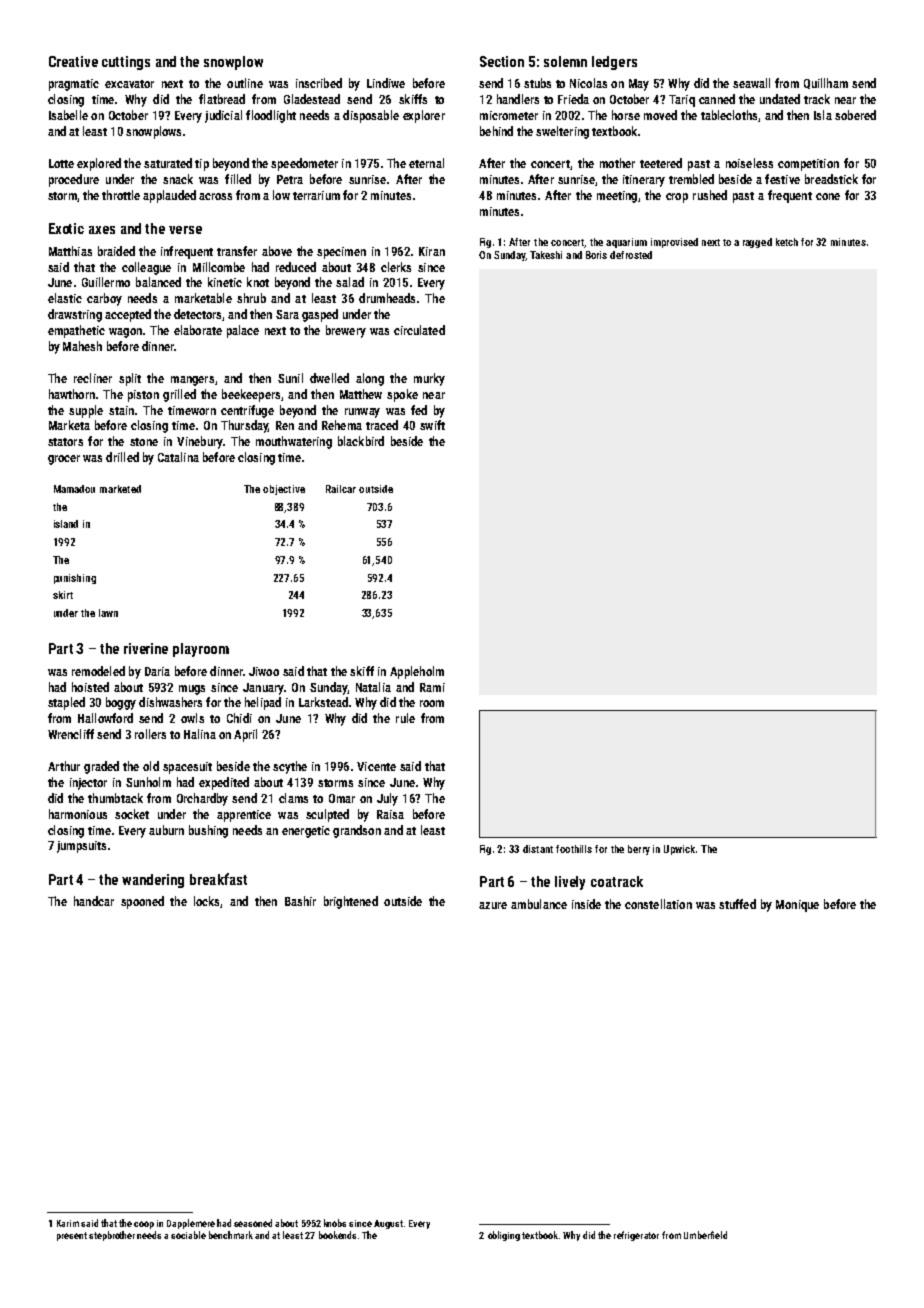 This document has height=1308, width=924. What do you see at coordinates (787, 242) in the document?
I see `ketch` at bounding box center [787, 242].
